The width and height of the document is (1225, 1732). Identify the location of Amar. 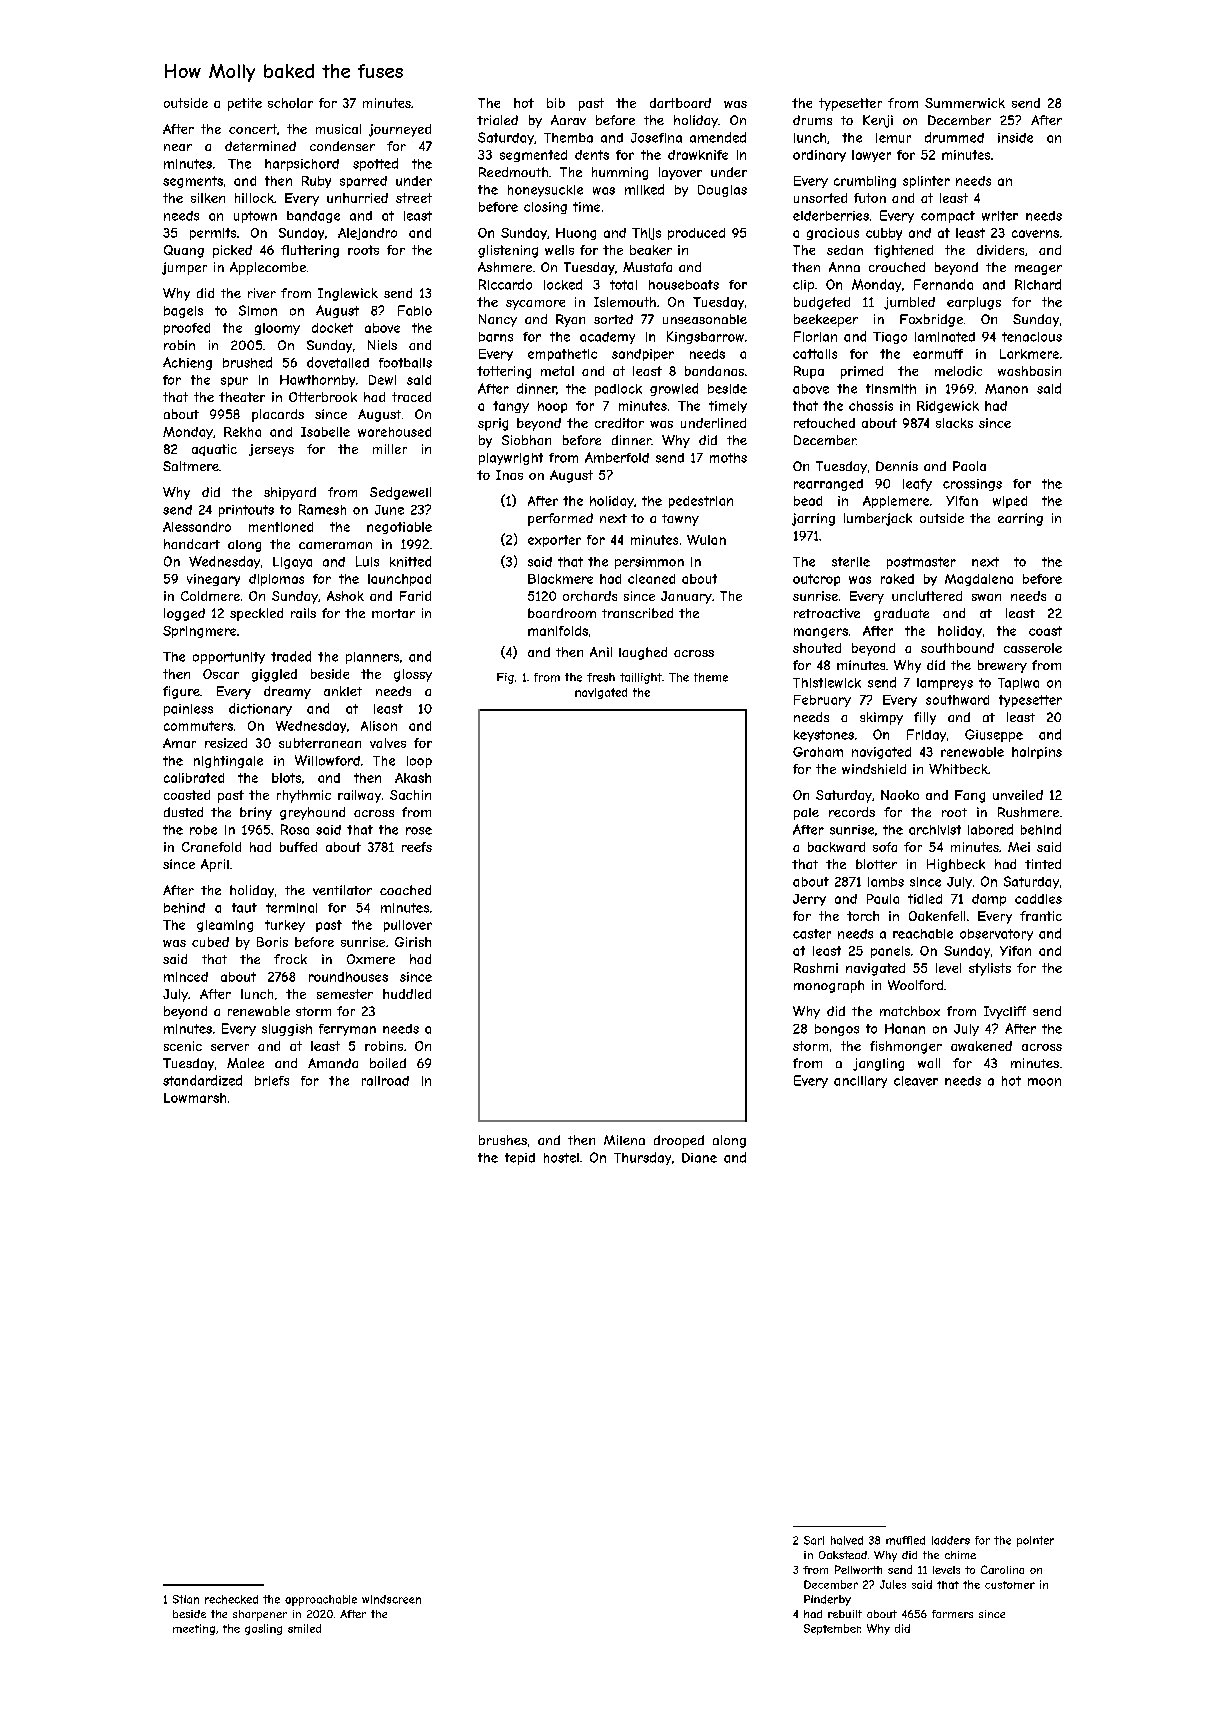
(179, 743).
